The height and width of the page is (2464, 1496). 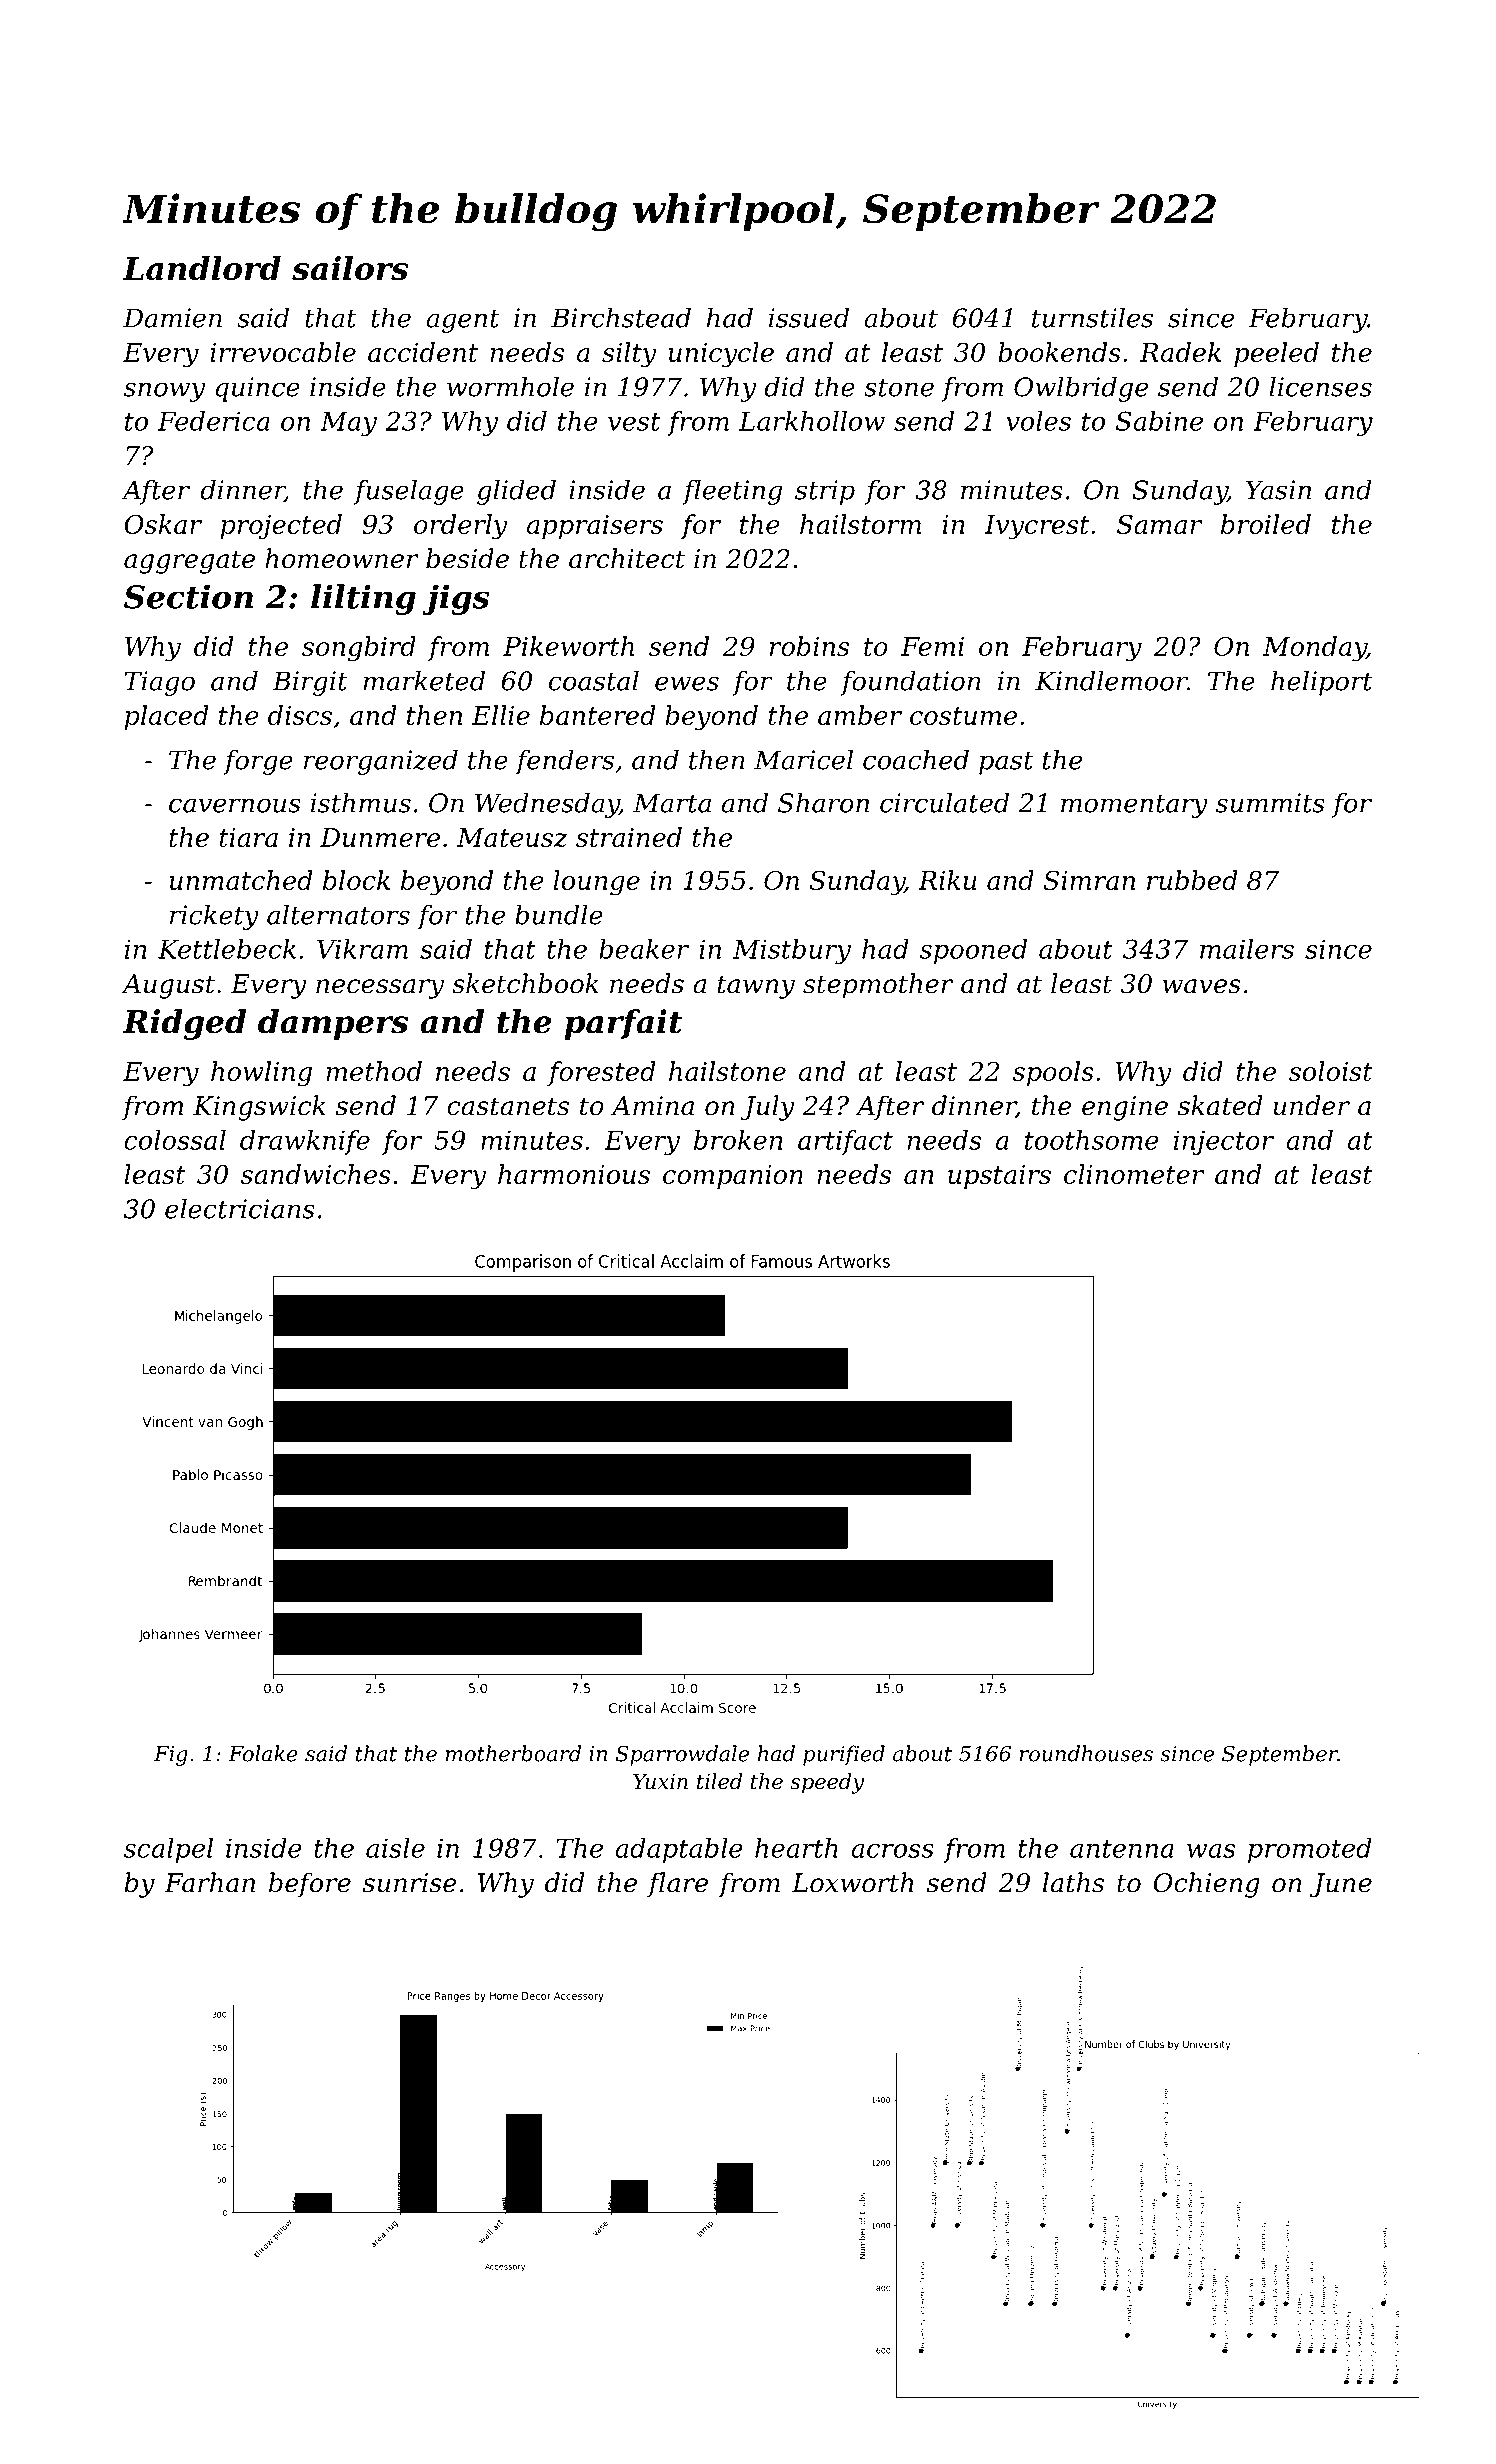 What do you see at coordinates (999, 1177) in the page?
I see `upstairs` at bounding box center [999, 1177].
